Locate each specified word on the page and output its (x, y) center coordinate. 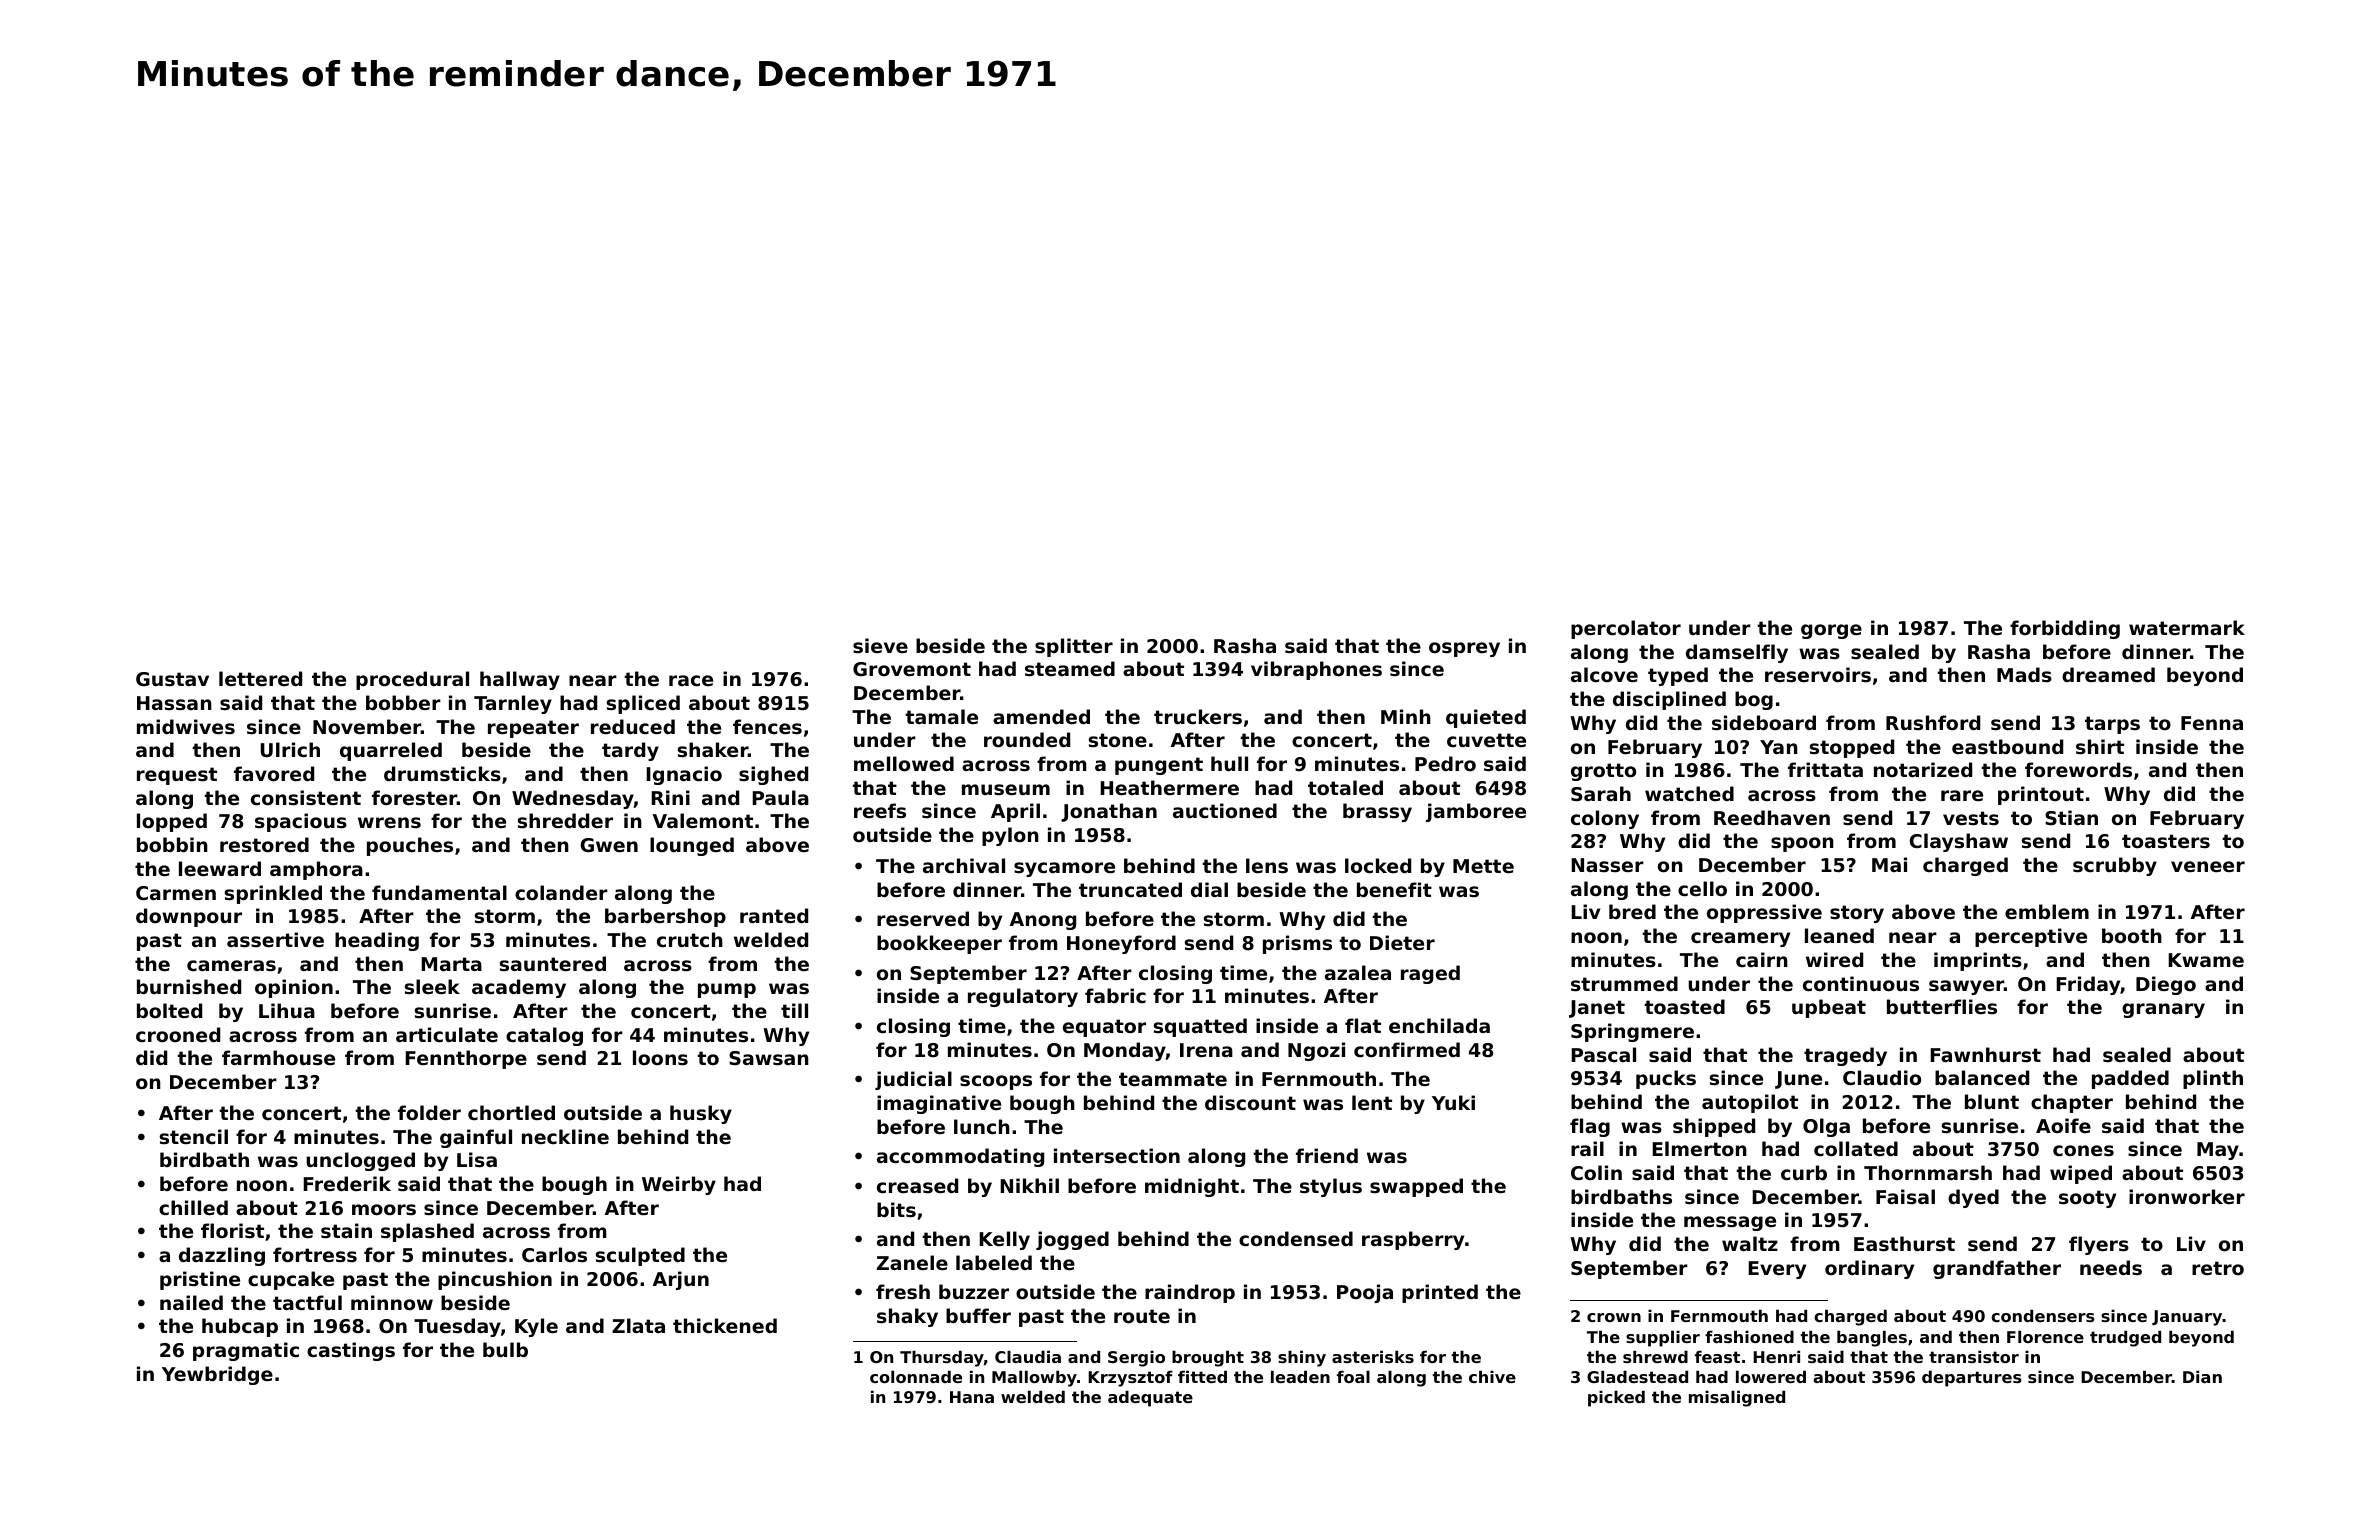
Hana (972, 1397)
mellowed (904, 763)
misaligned (1737, 1398)
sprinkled (273, 894)
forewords (2078, 770)
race (691, 680)
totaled (1345, 787)
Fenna (2212, 723)
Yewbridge (217, 1375)
